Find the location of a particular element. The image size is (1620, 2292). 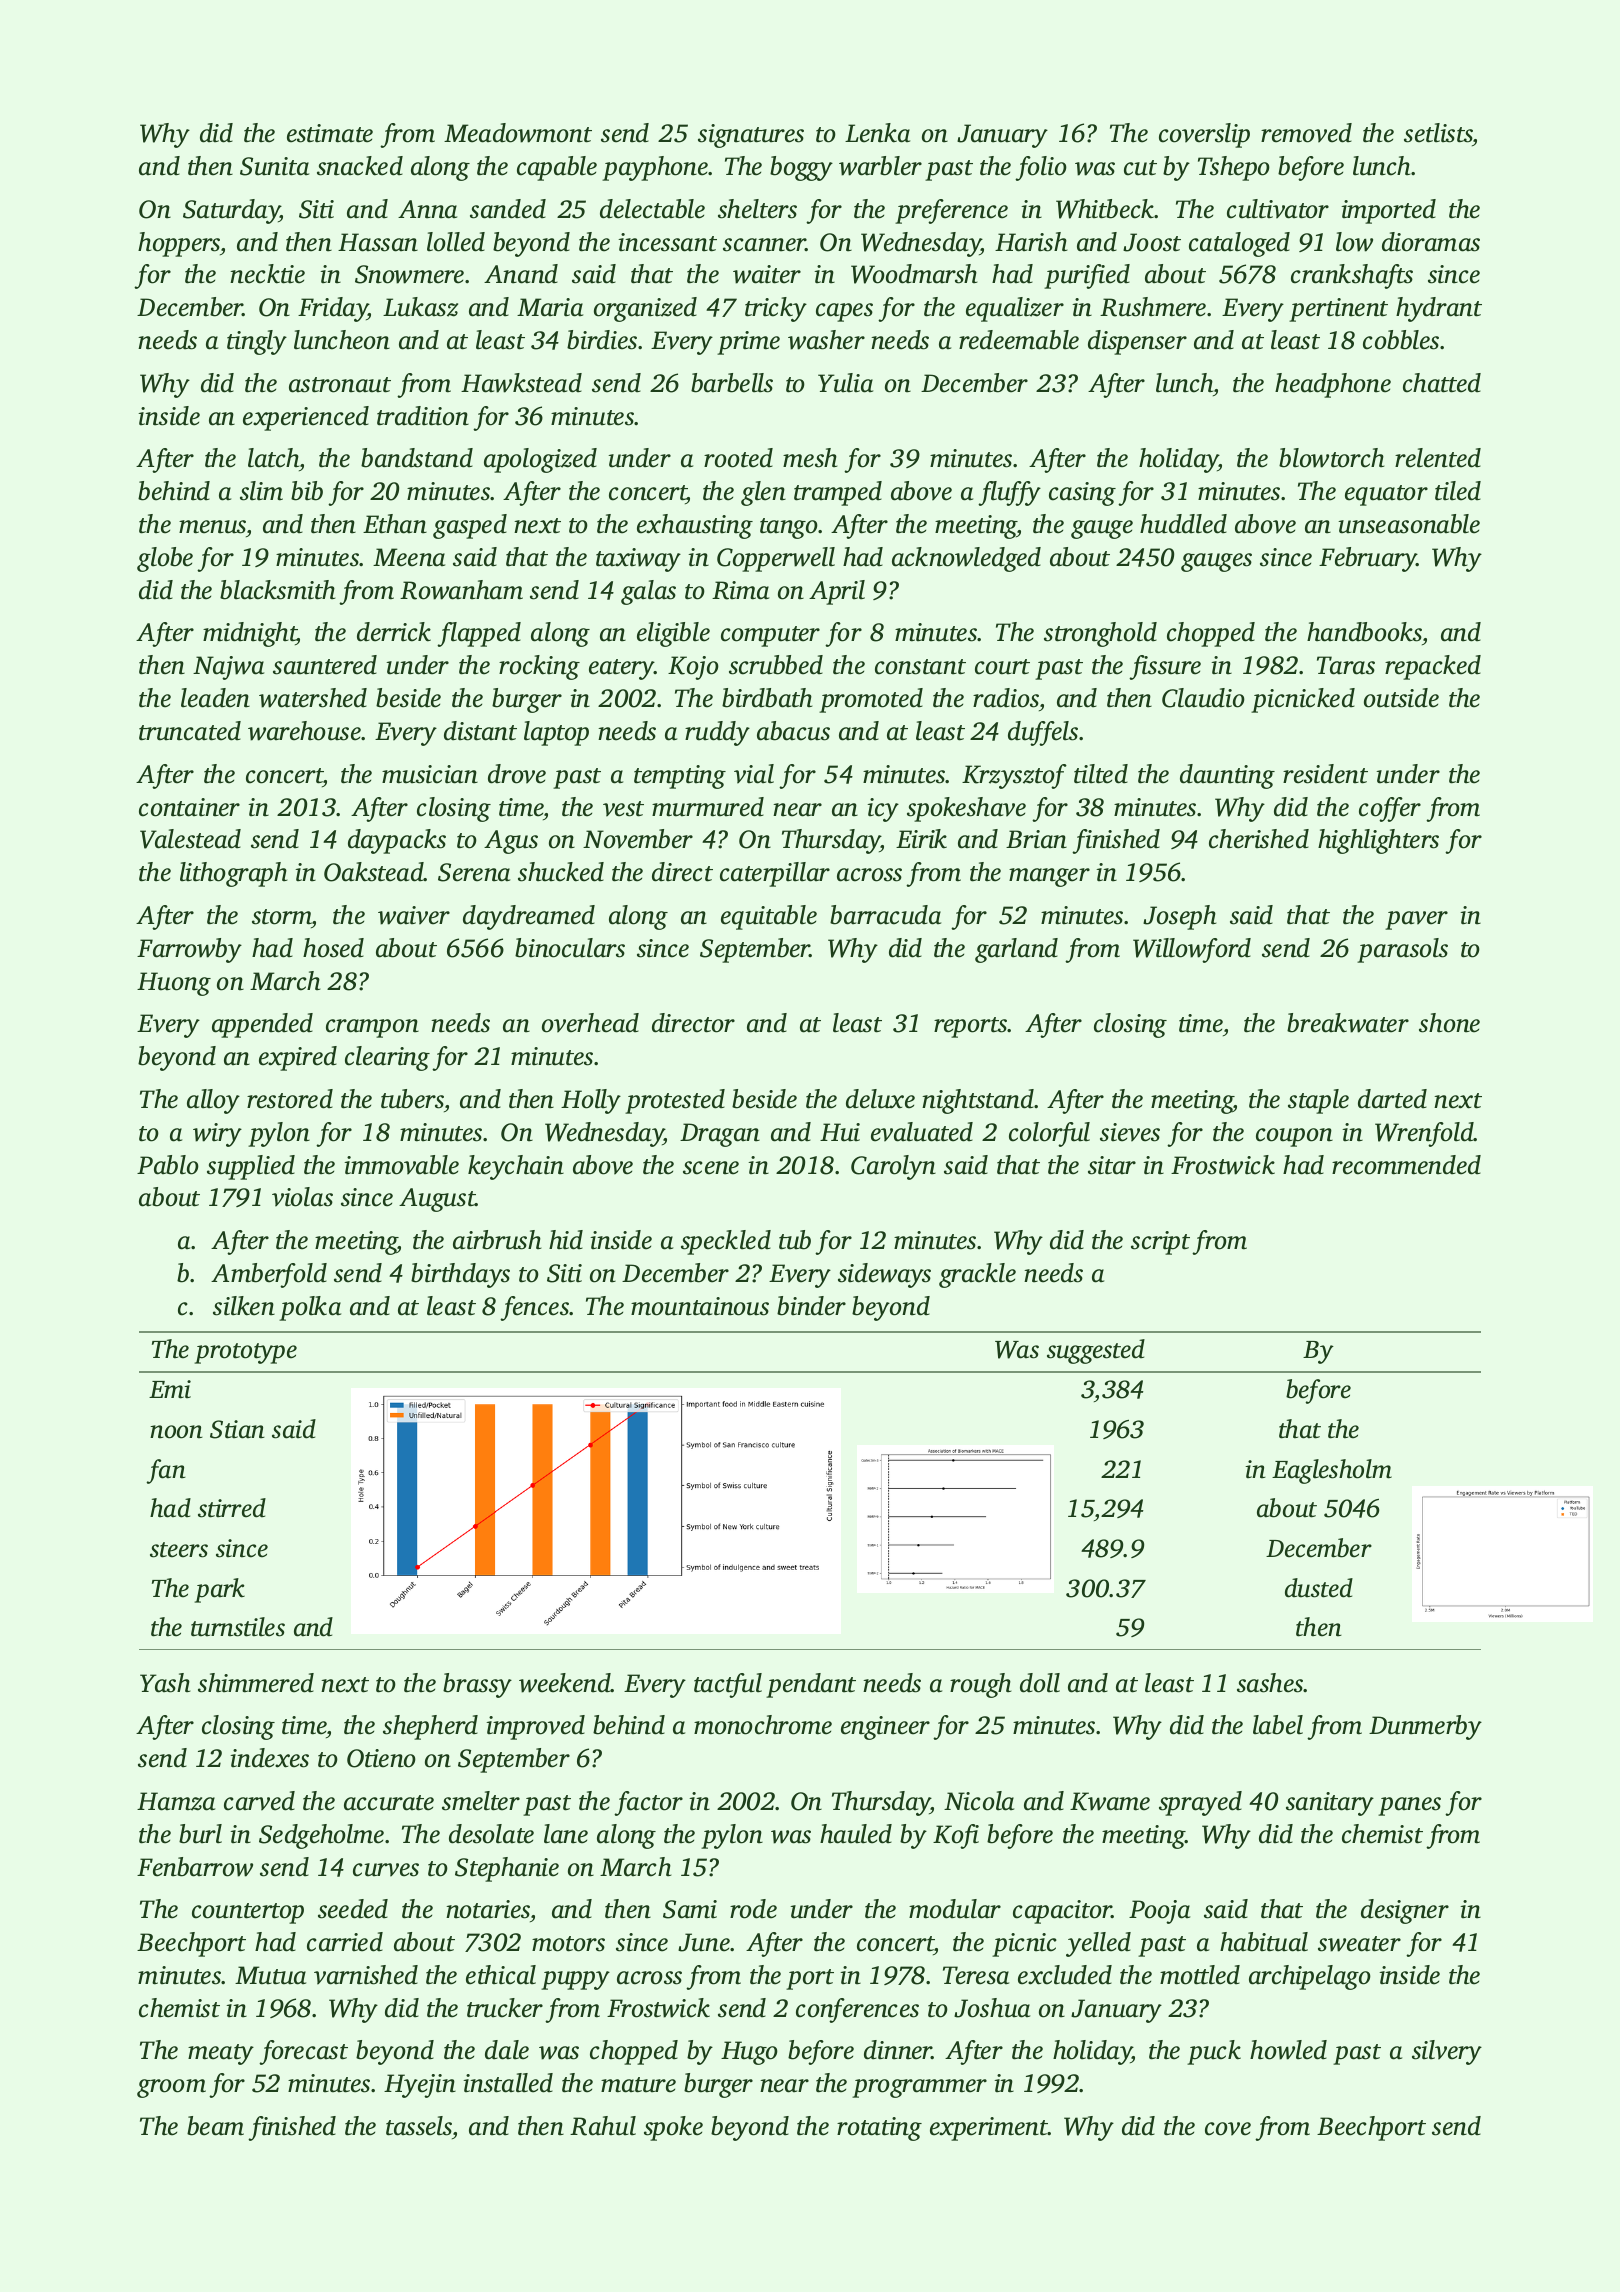

Kofi is located at coordinates (956, 1836).
